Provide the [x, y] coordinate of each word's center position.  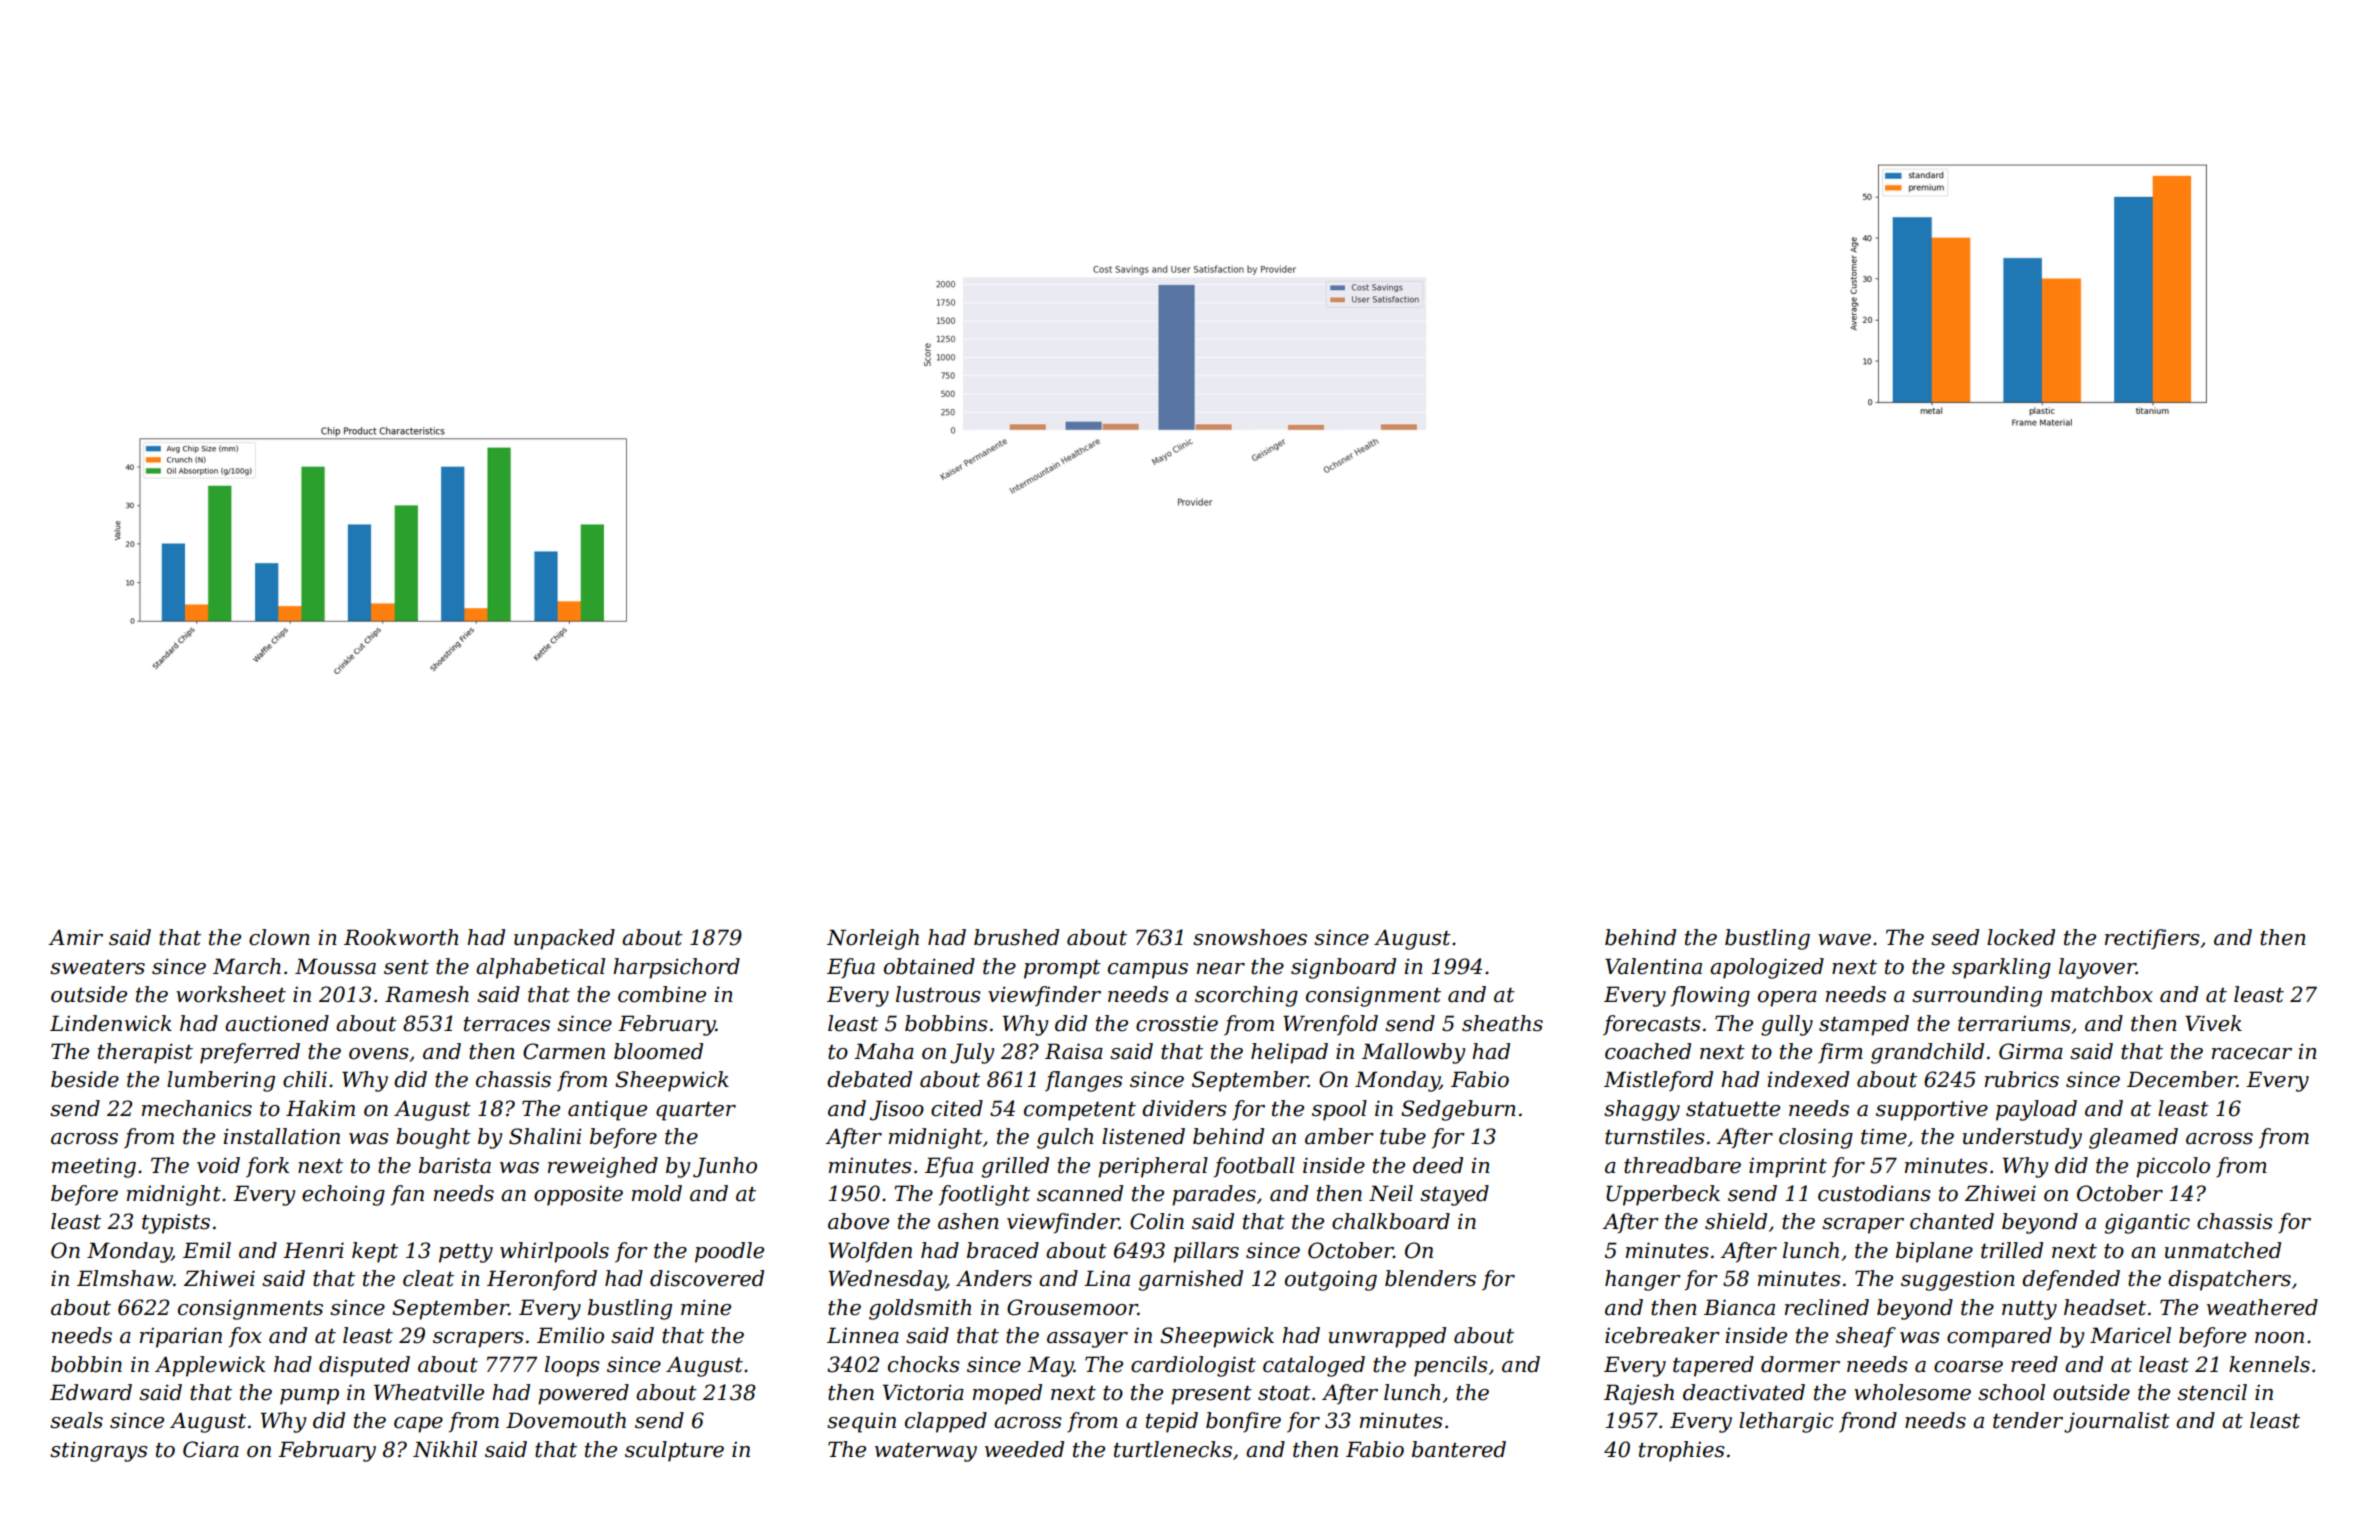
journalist [2117, 1422]
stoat [1284, 1393]
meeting [94, 1168]
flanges [1084, 1081]
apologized [1767, 968]
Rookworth [401, 937]
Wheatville [429, 1392]
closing [1816, 1138]
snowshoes [1250, 937]
